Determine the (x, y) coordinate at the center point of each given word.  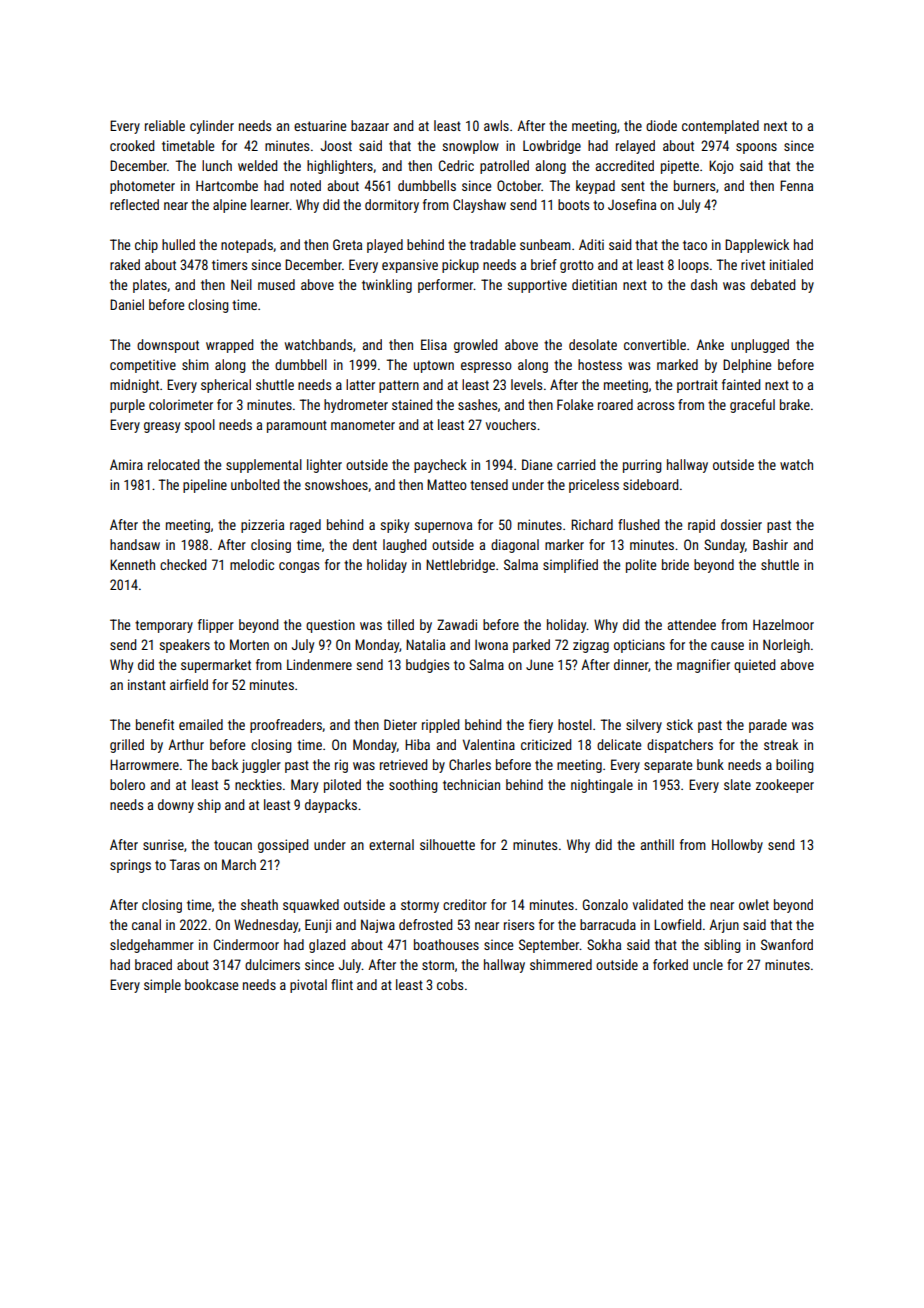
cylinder (212, 127)
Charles (470, 764)
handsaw (135, 544)
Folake (575, 404)
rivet (753, 264)
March (239, 864)
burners (694, 185)
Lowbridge (552, 147)
